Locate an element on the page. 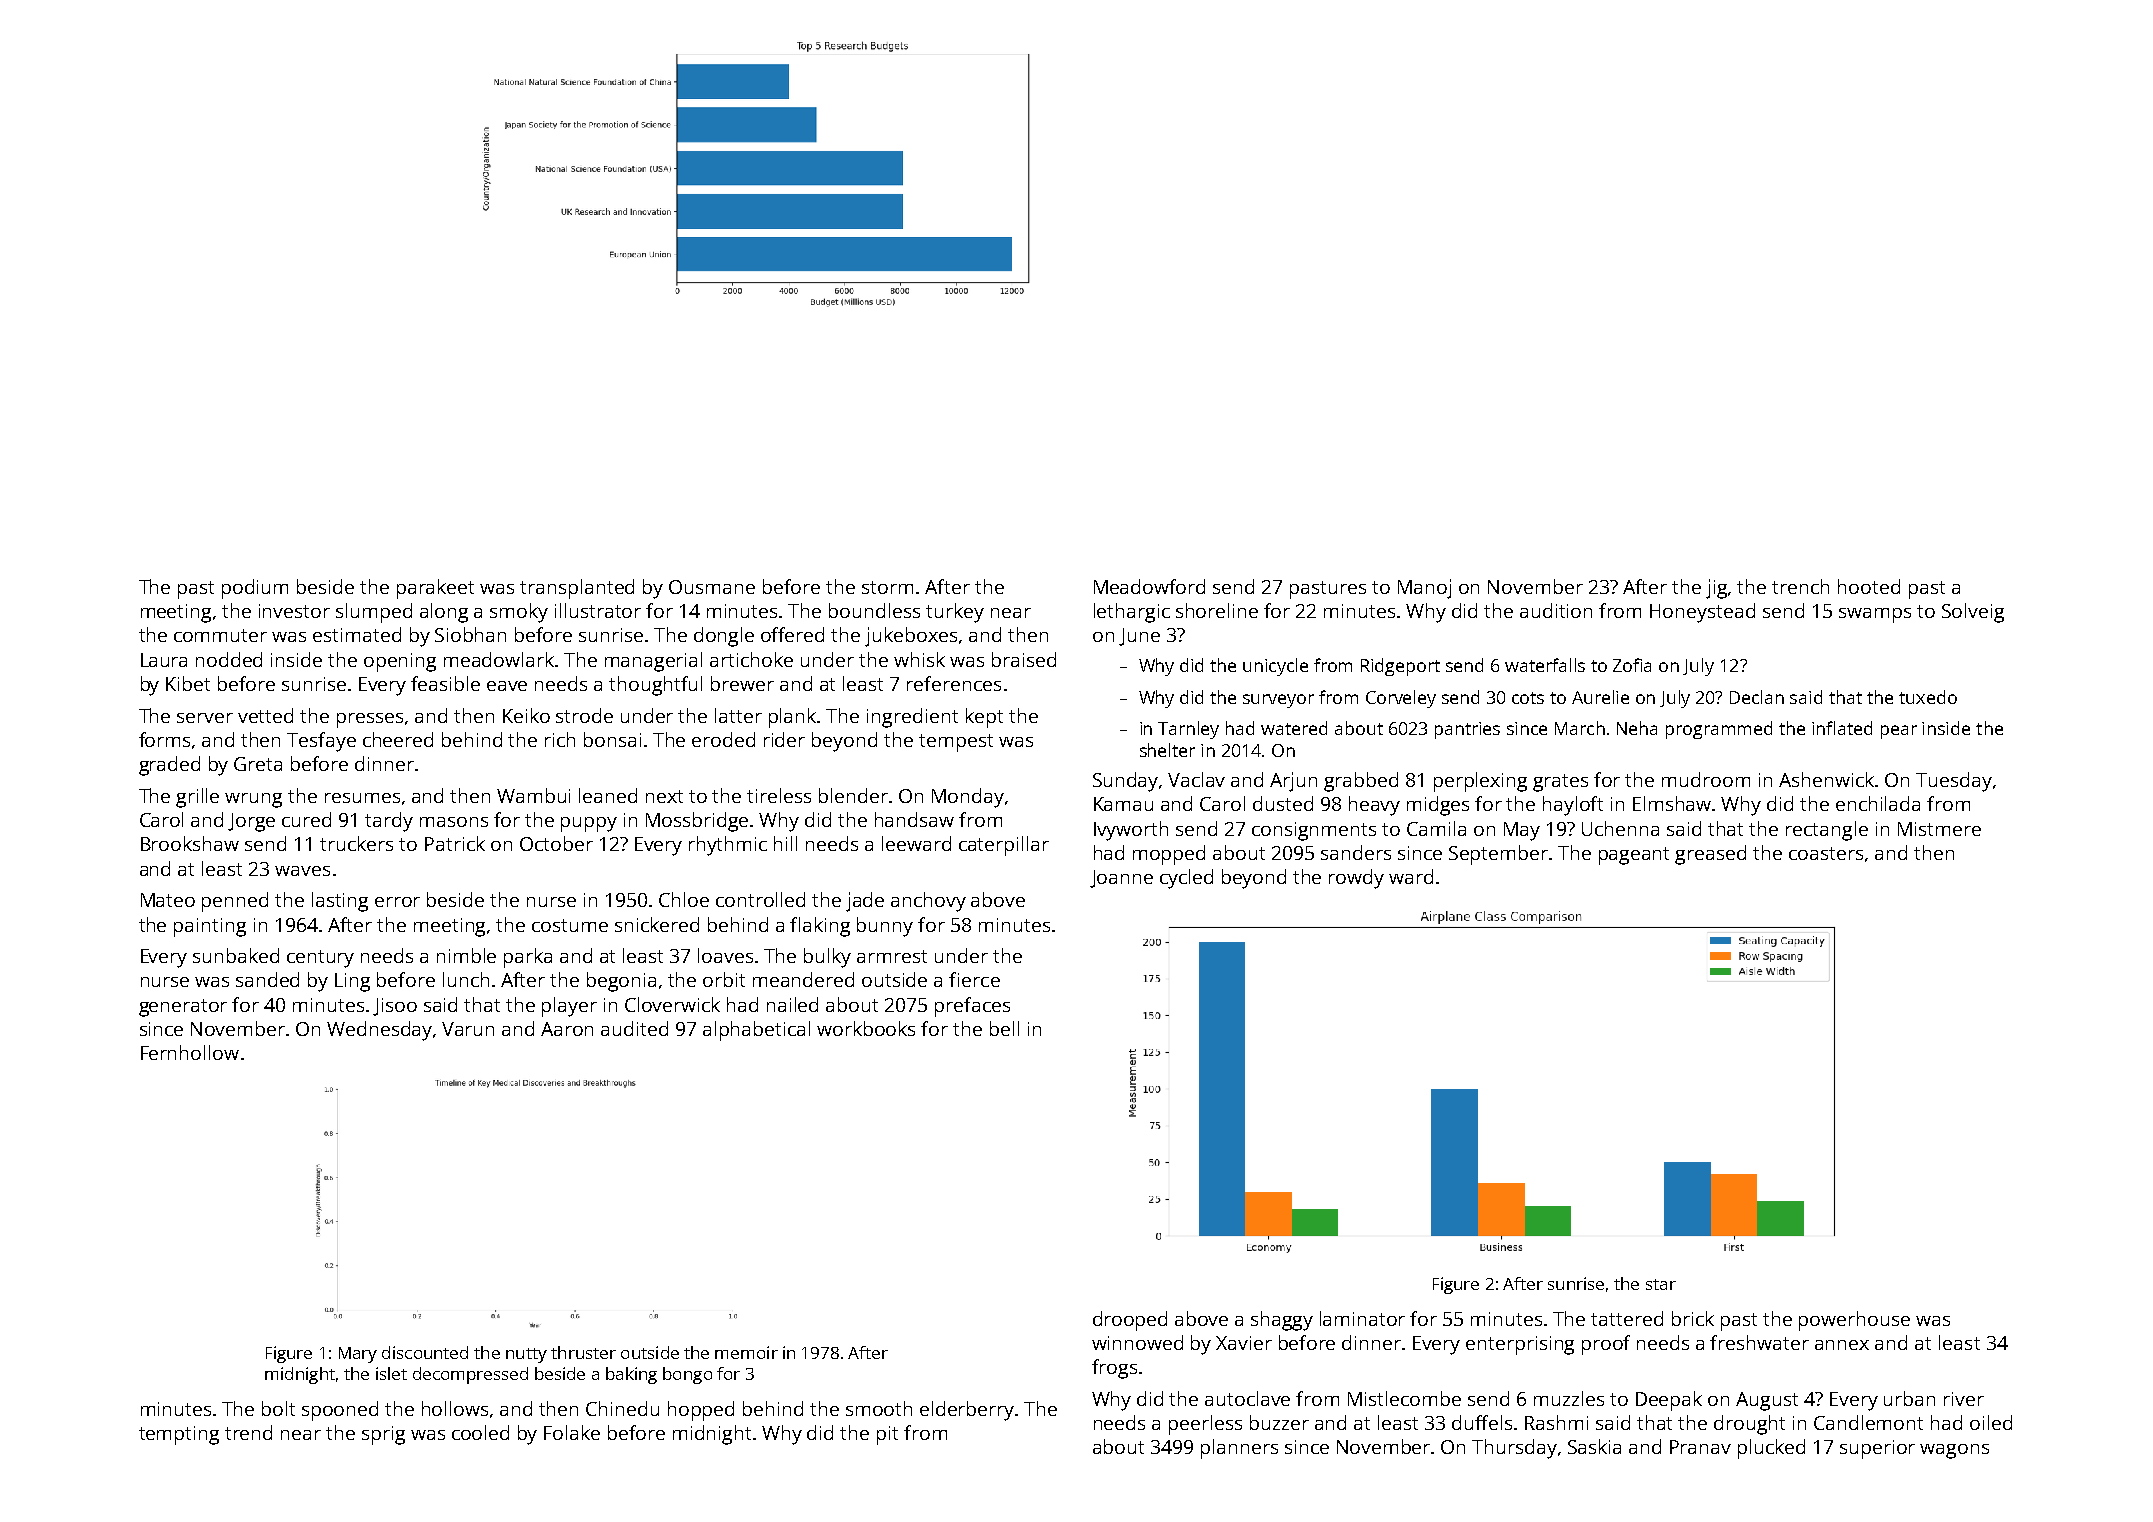 The height and width of the page is (1522, 2153). thruster is located at coordinates (583, 1352).
